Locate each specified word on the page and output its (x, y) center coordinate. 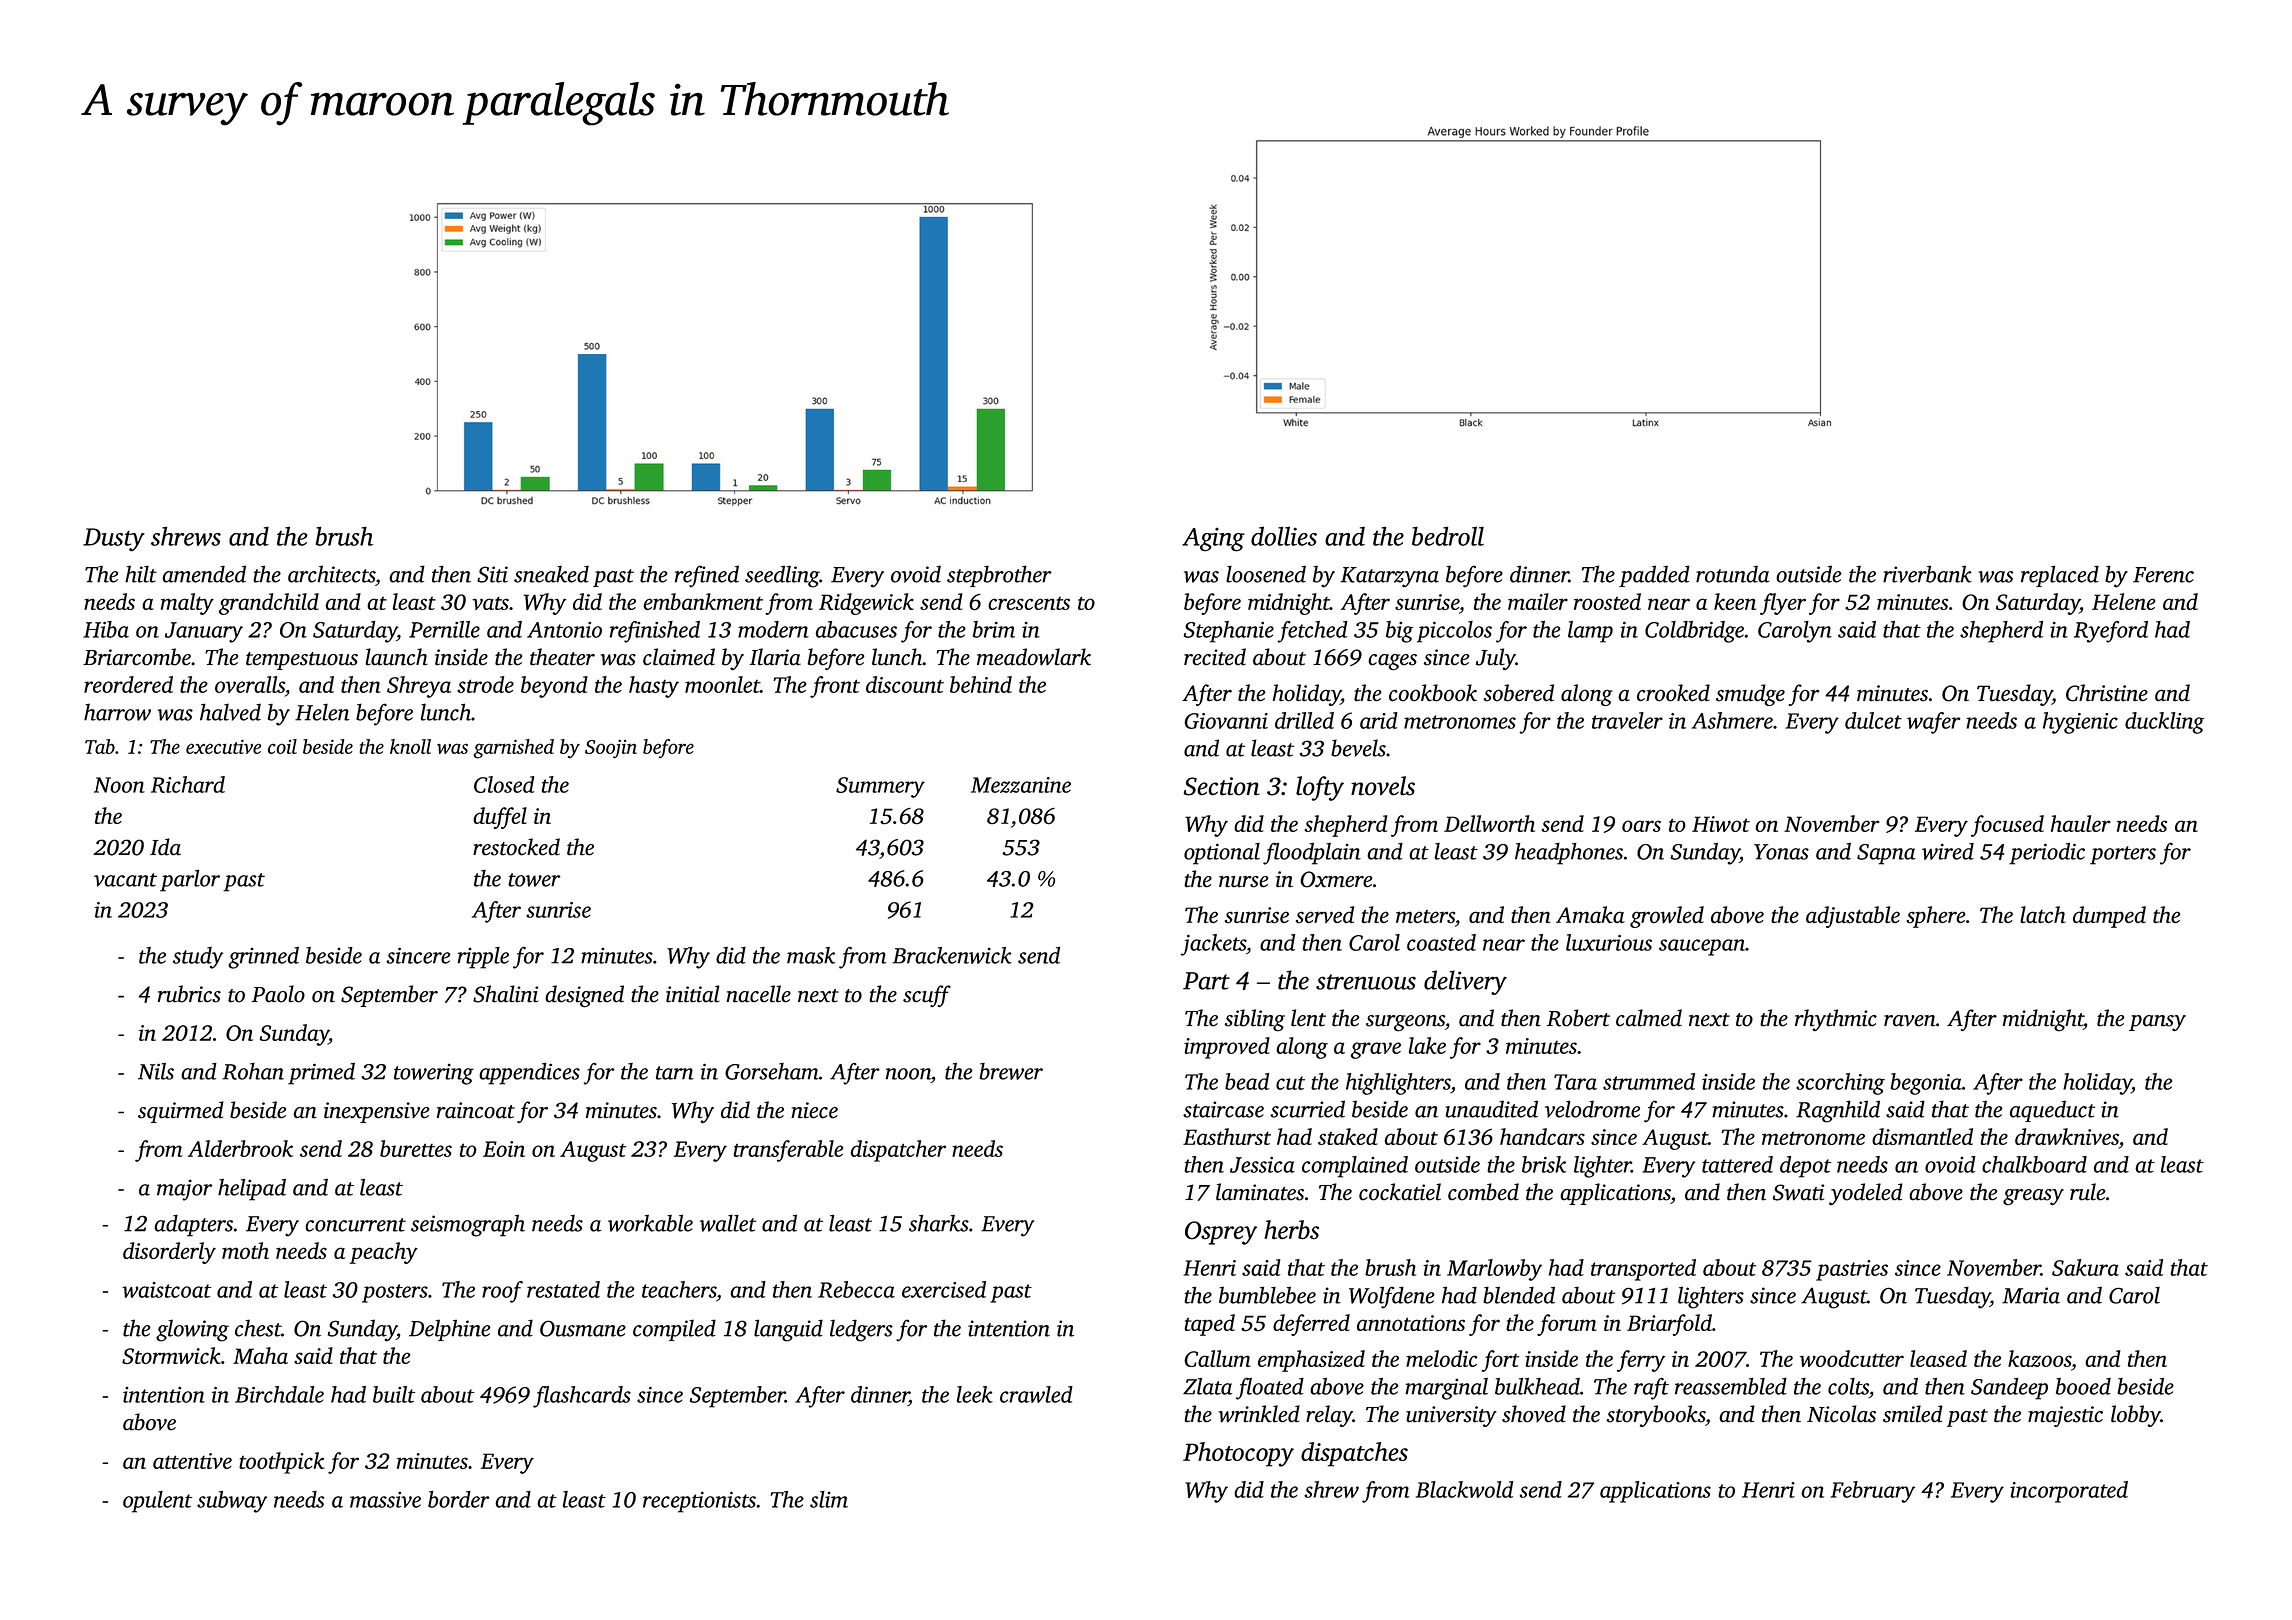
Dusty (114, 540)
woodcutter (1852, 1358)
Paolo (278, 994)
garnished (513, 749)
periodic (2047, 854)
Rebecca (856, 1289)
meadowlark (1034, 657)
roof (502, 1292)
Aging (1213, 540)
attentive (192, 1461)
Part (1206, 981)
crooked (1673, 693)
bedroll (1448, 536)
